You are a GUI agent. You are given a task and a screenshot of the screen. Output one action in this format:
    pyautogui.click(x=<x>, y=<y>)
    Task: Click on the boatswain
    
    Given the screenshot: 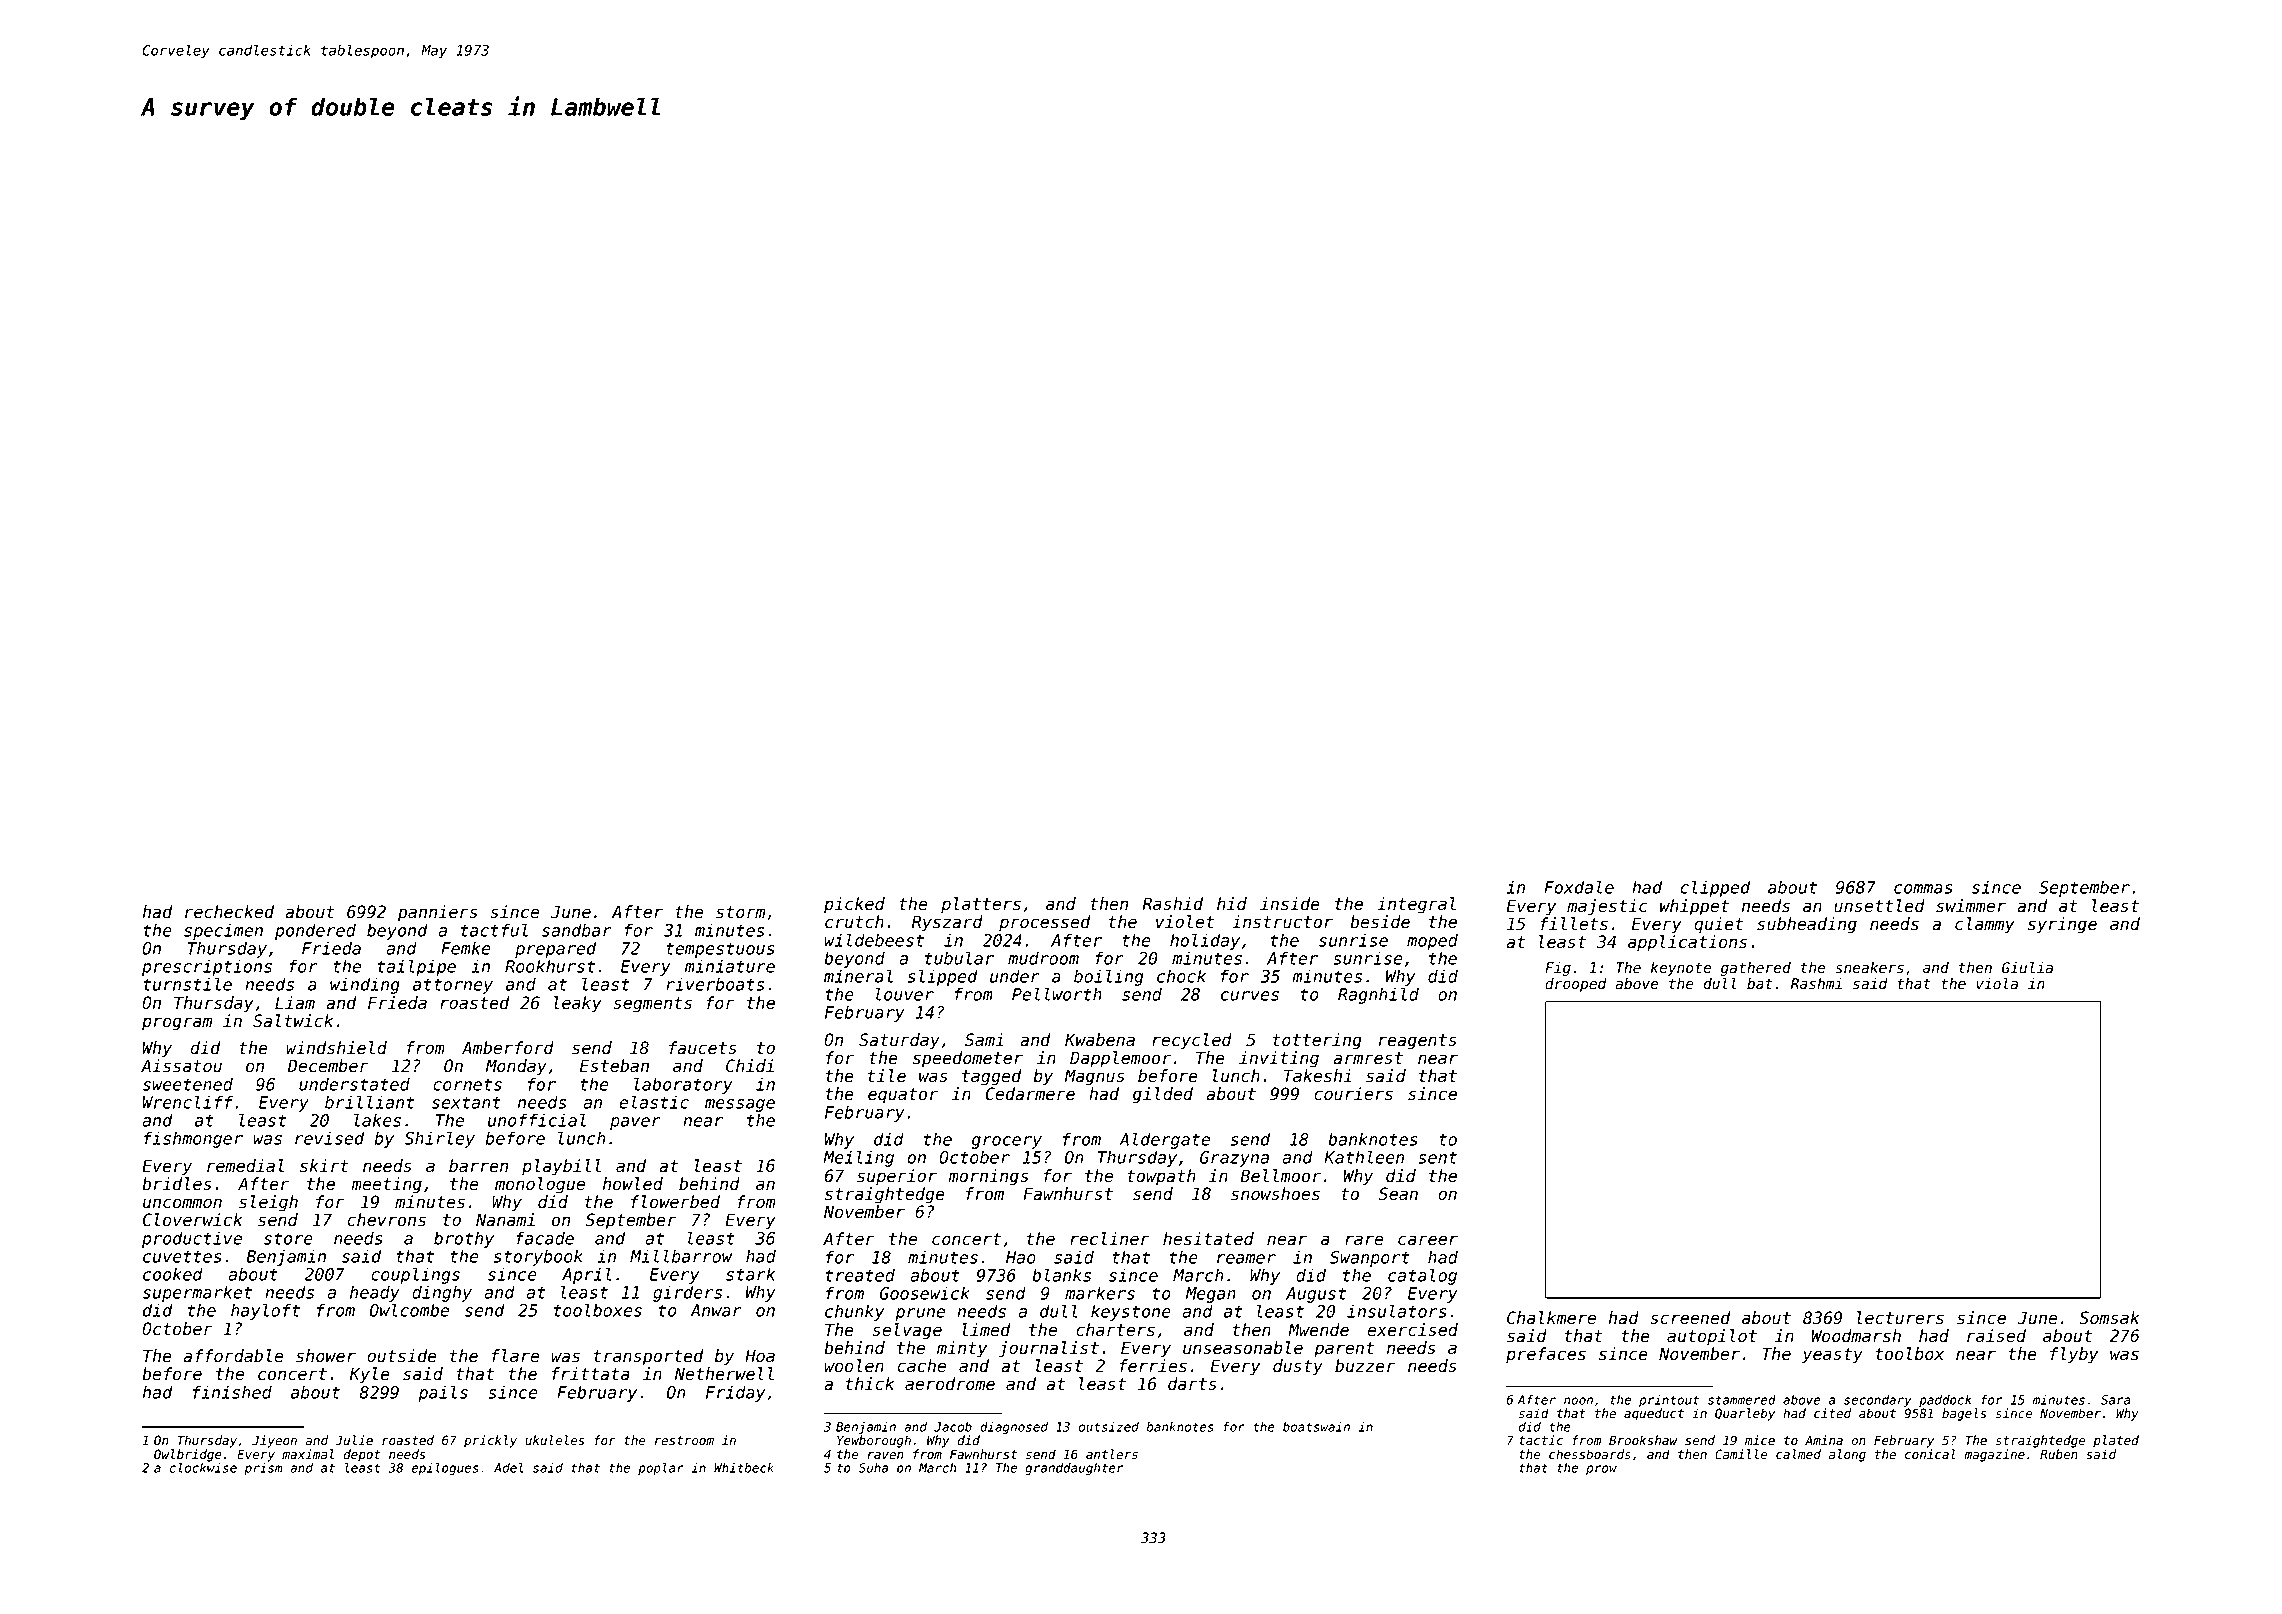 What is the action you would take?
    pyautogui.click(x=1316, y=1427)
